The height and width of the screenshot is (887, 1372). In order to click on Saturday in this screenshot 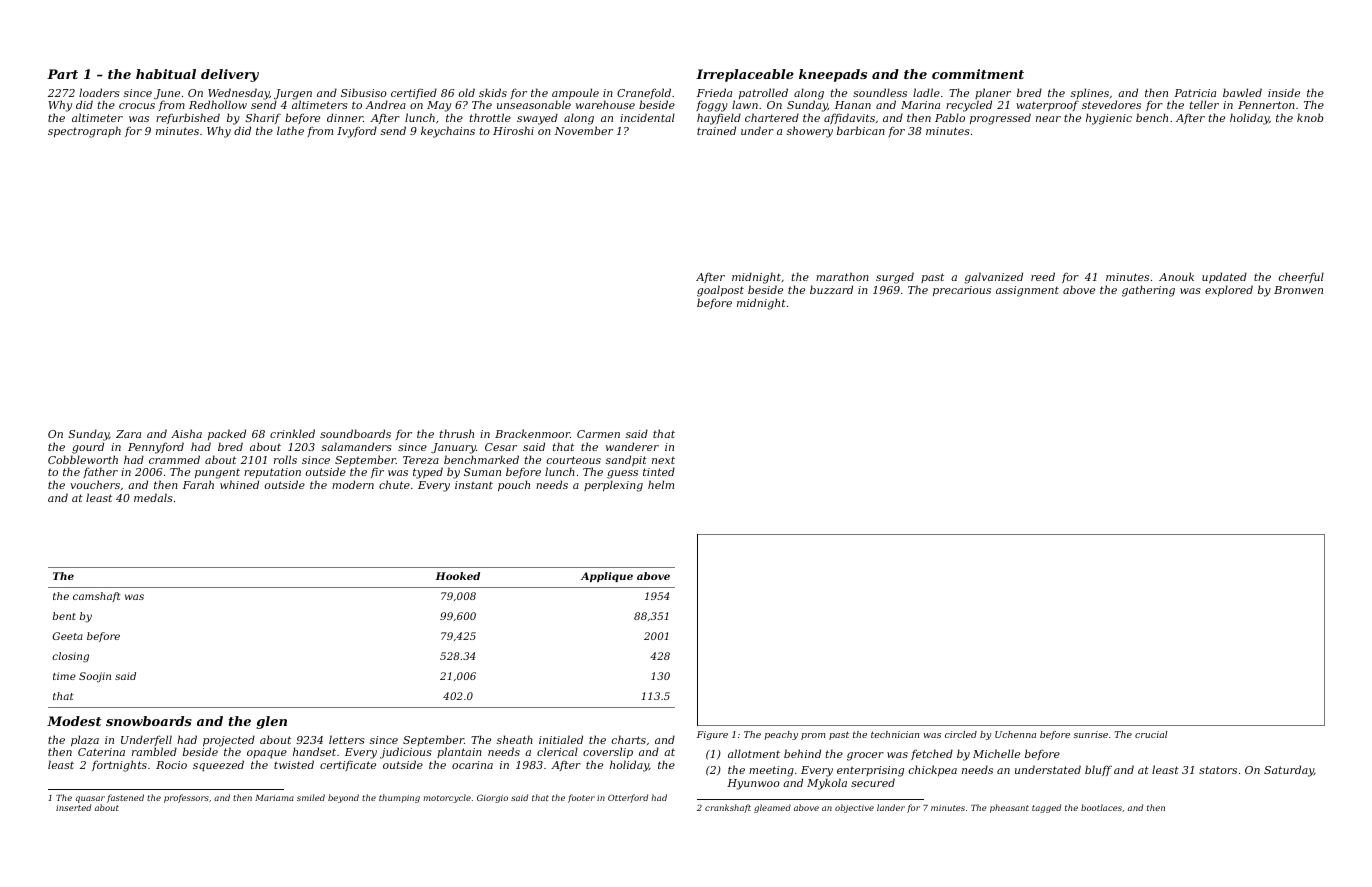, I will do `click(1289, 771)`.
